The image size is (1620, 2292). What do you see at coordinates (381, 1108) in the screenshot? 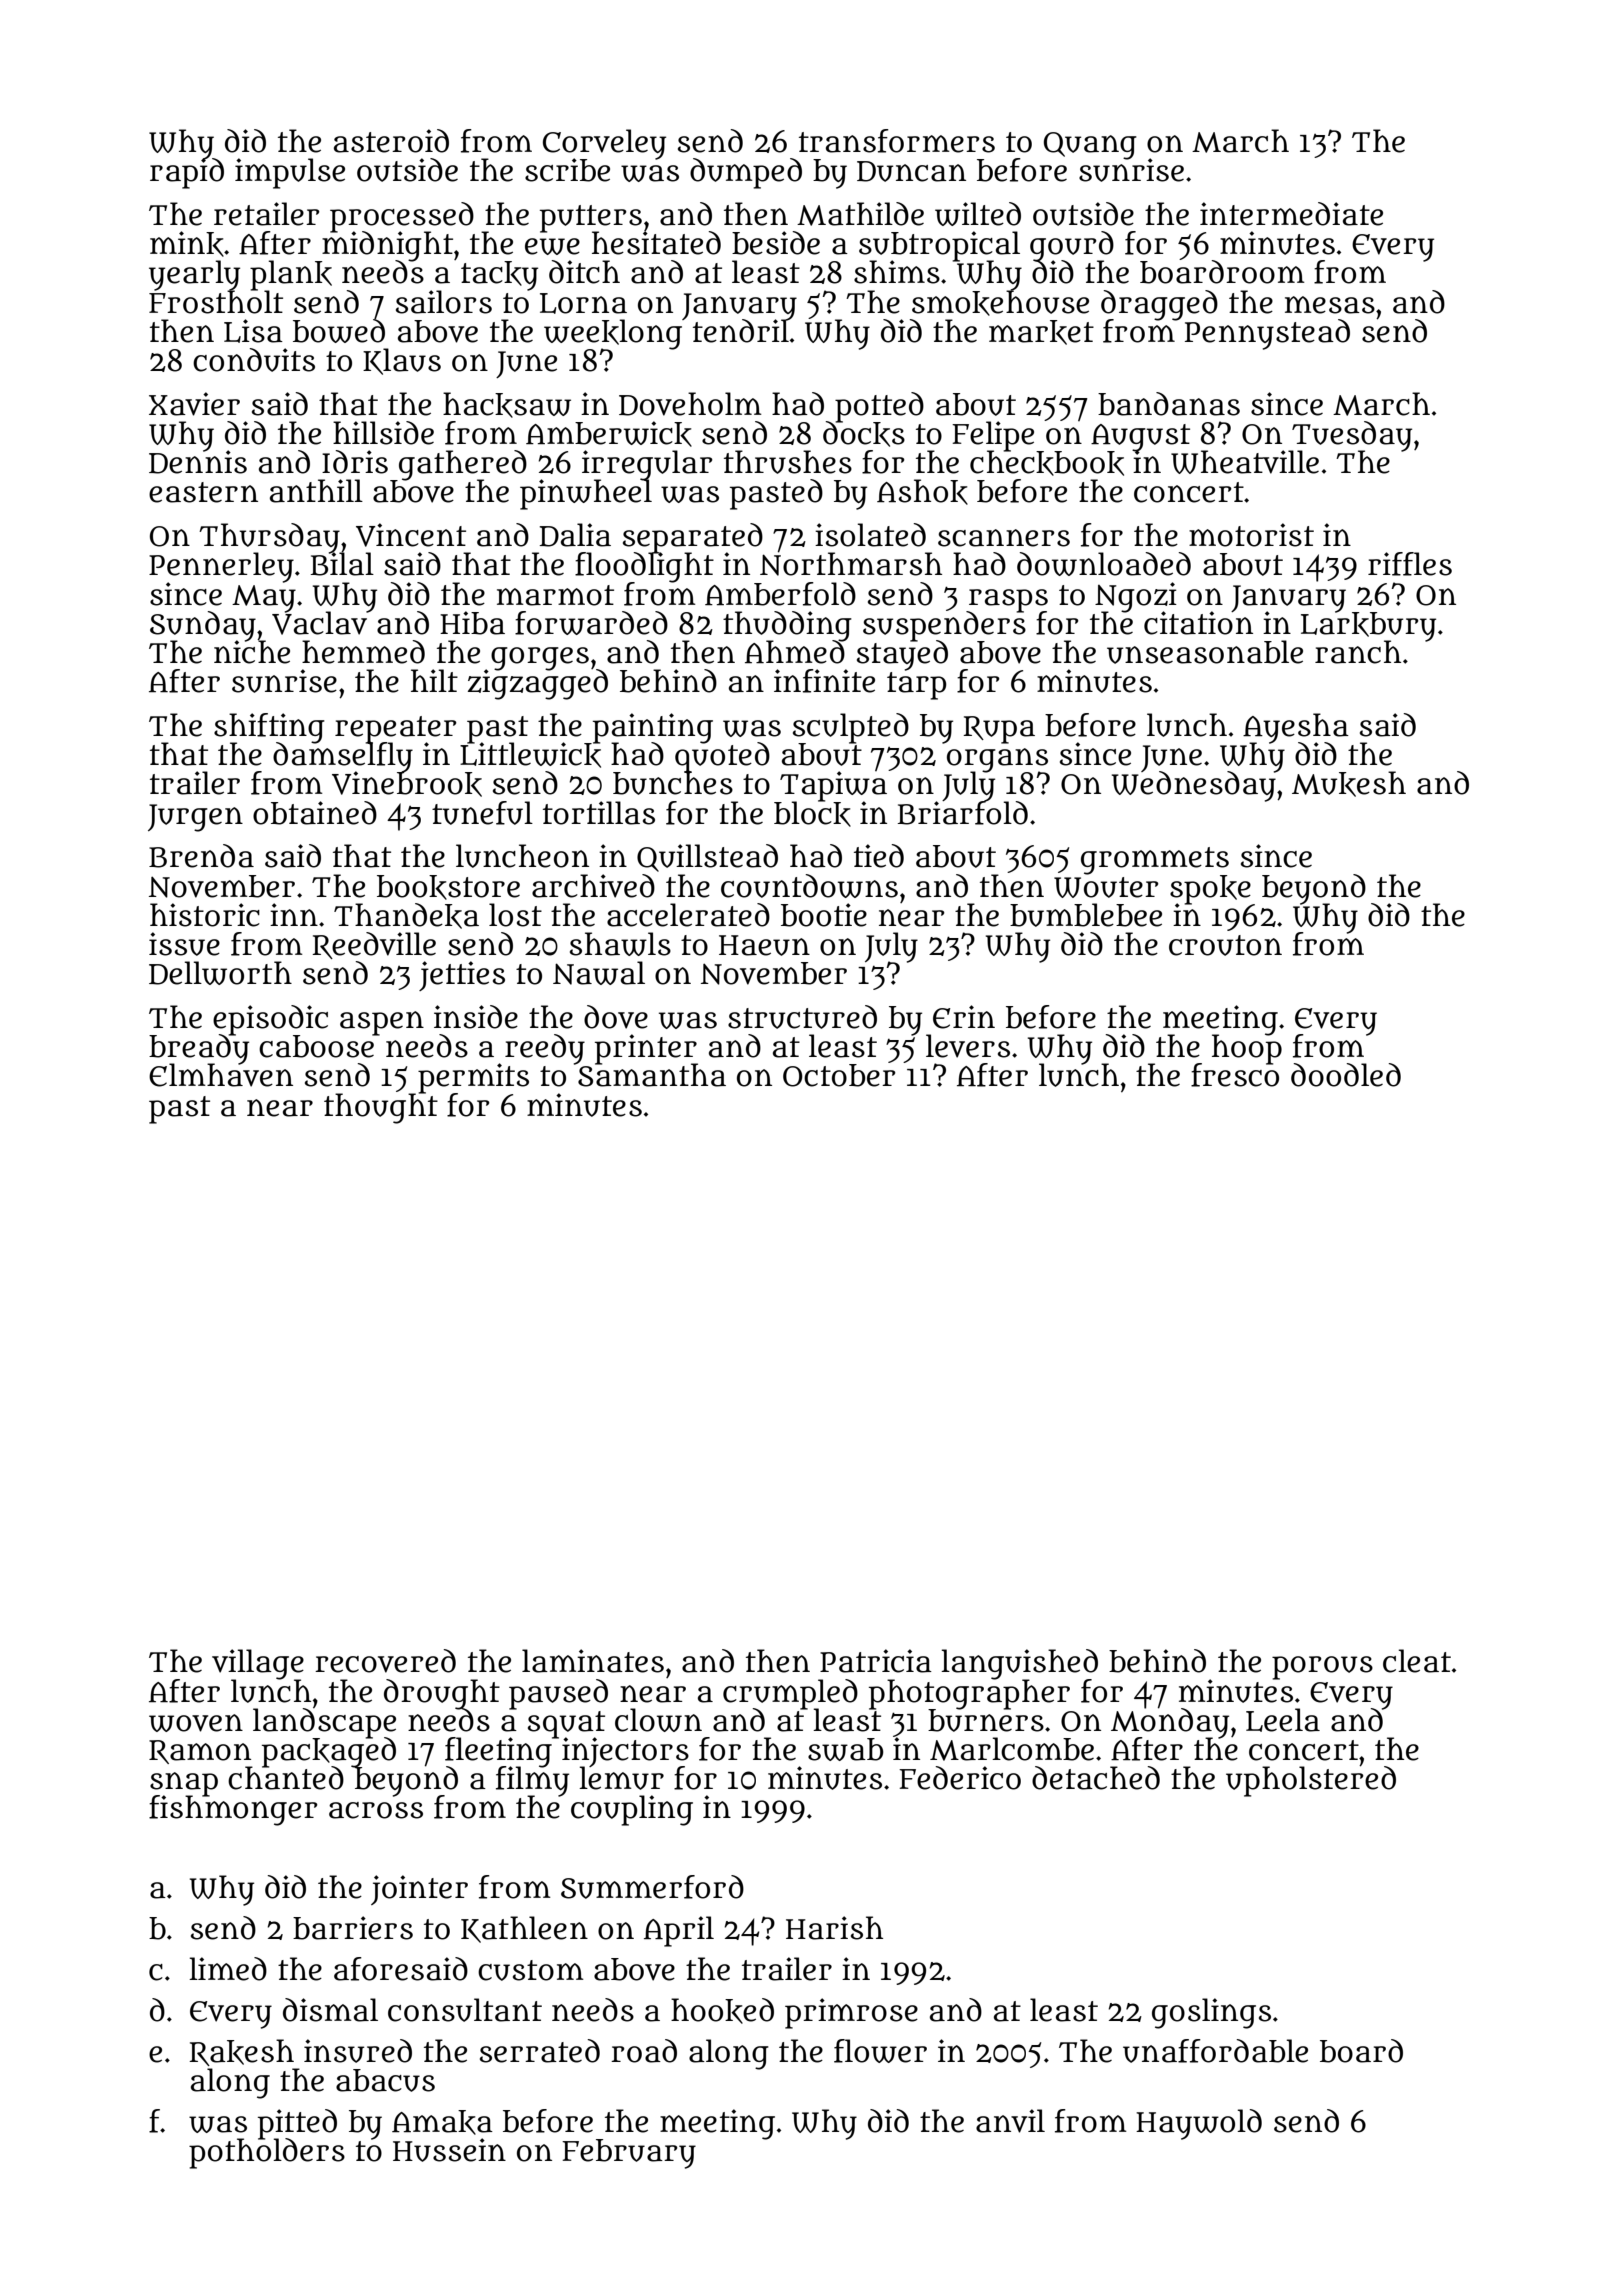
I see `thought` at bounding box center [381, 1108].
